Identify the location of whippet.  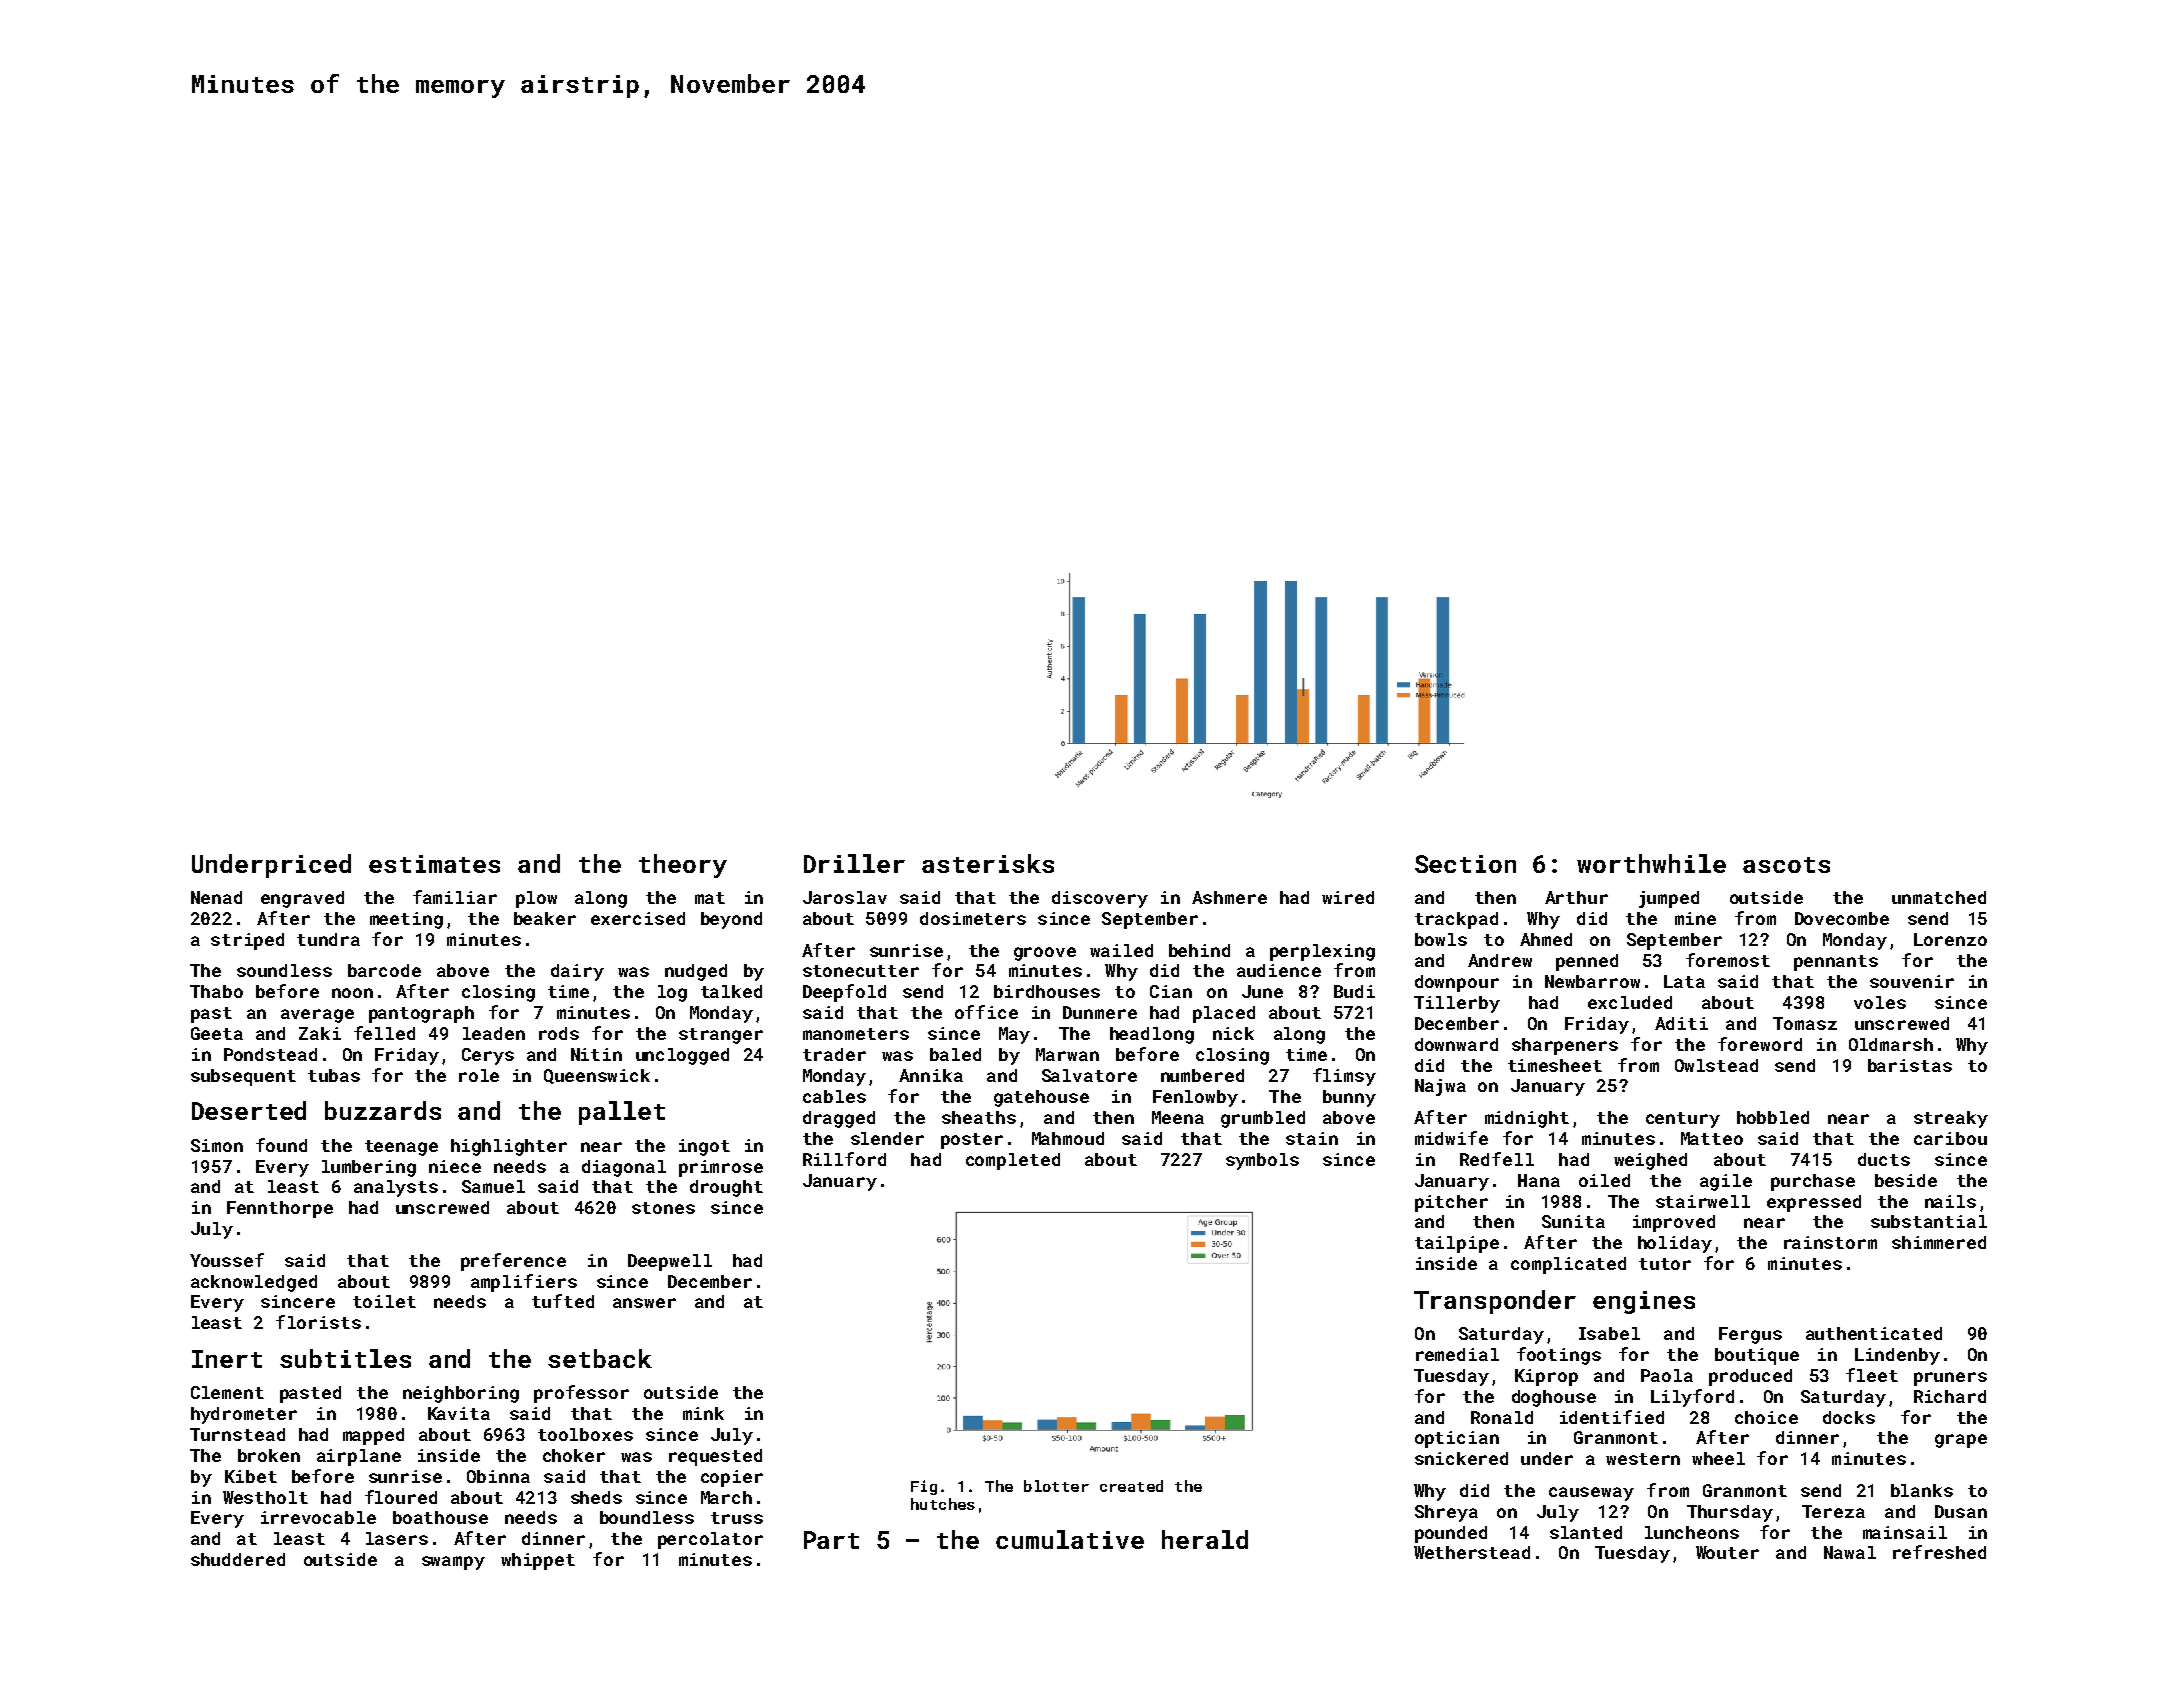
(538, 1561).
